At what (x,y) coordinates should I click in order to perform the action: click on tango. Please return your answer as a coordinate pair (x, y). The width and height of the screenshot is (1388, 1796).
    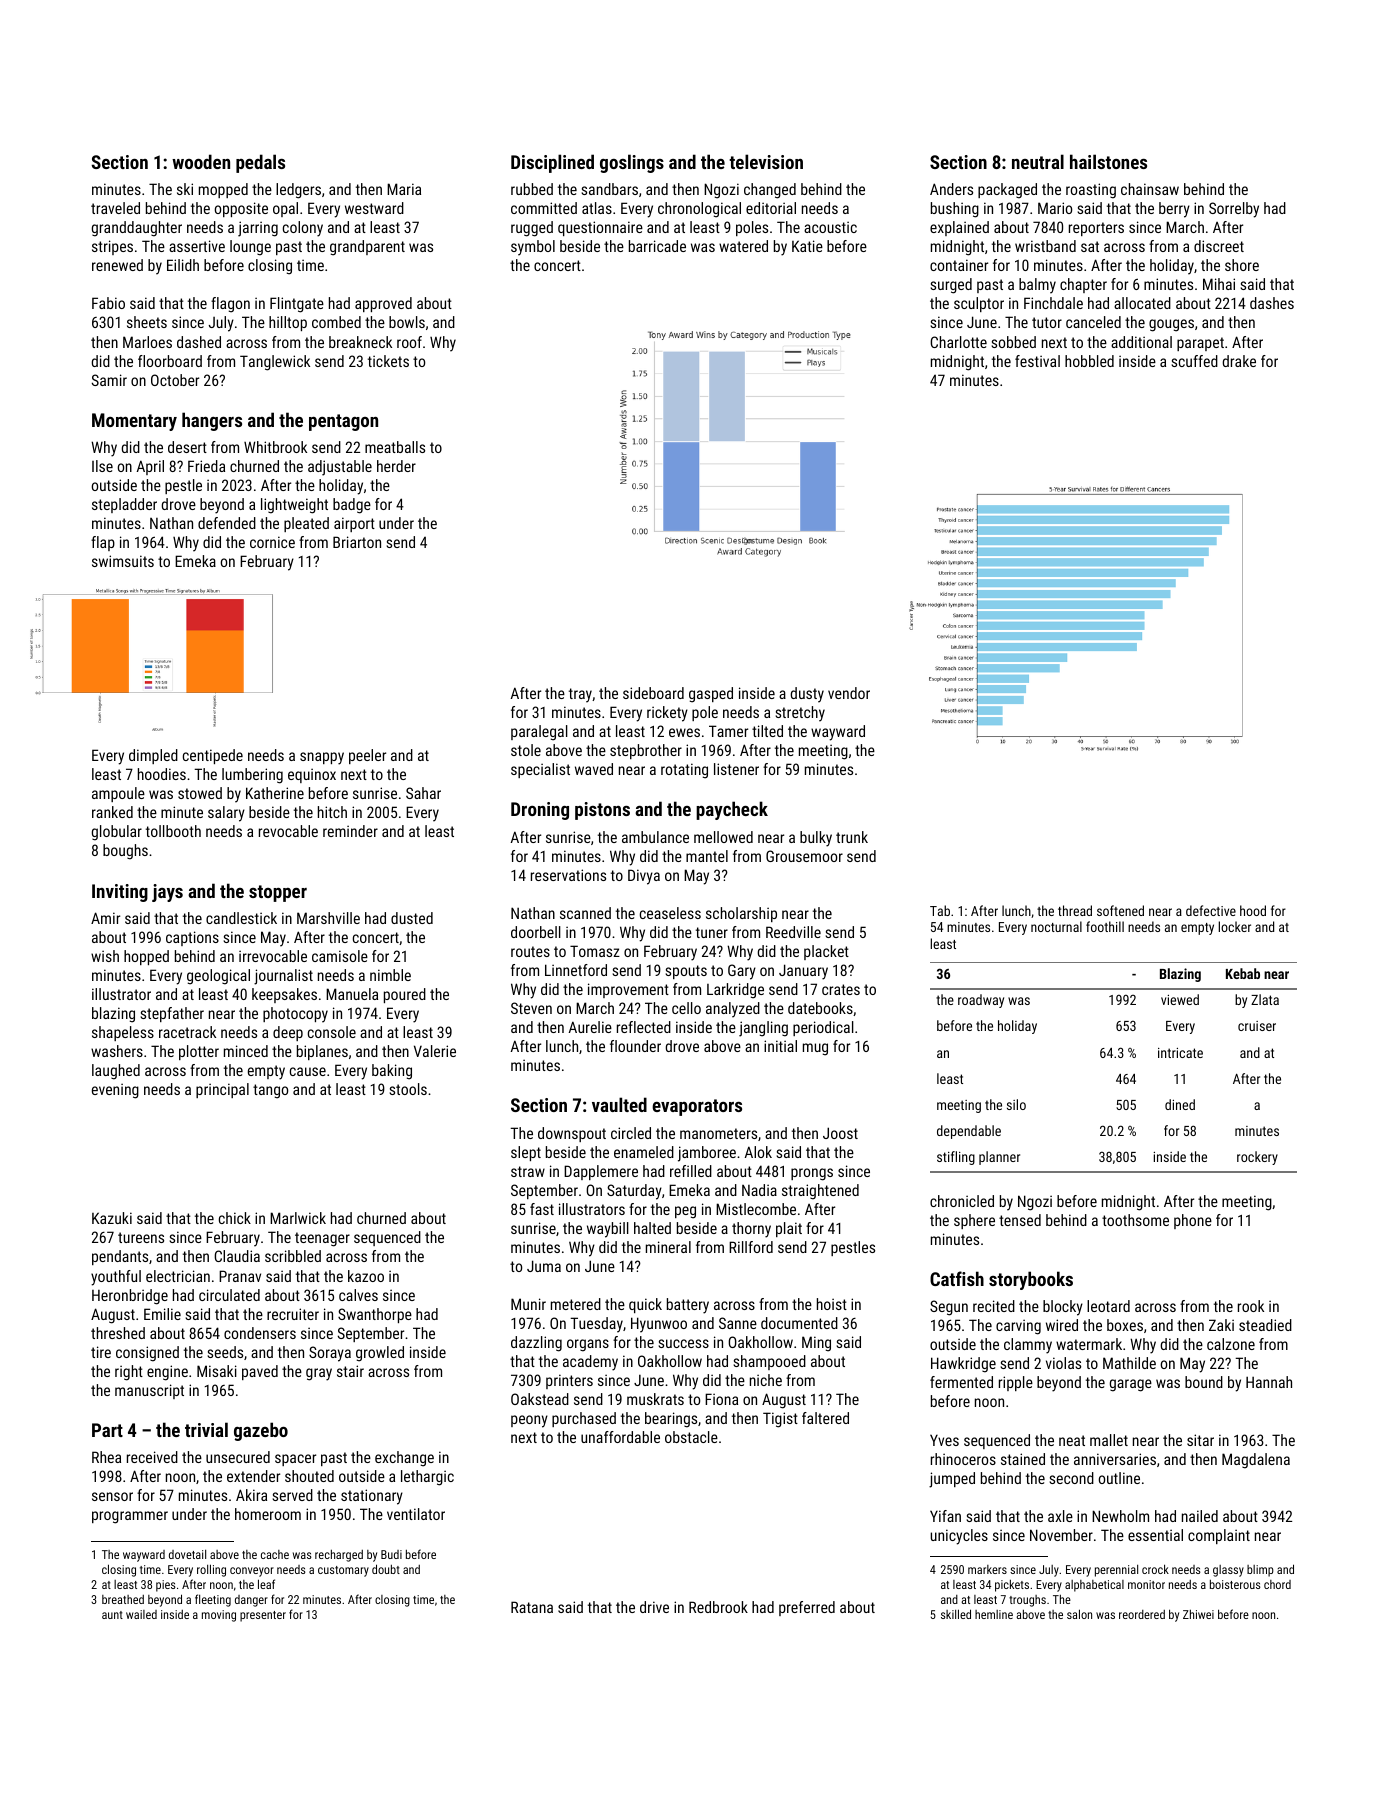
    Looking at the image, I should click on (270, 1091).
